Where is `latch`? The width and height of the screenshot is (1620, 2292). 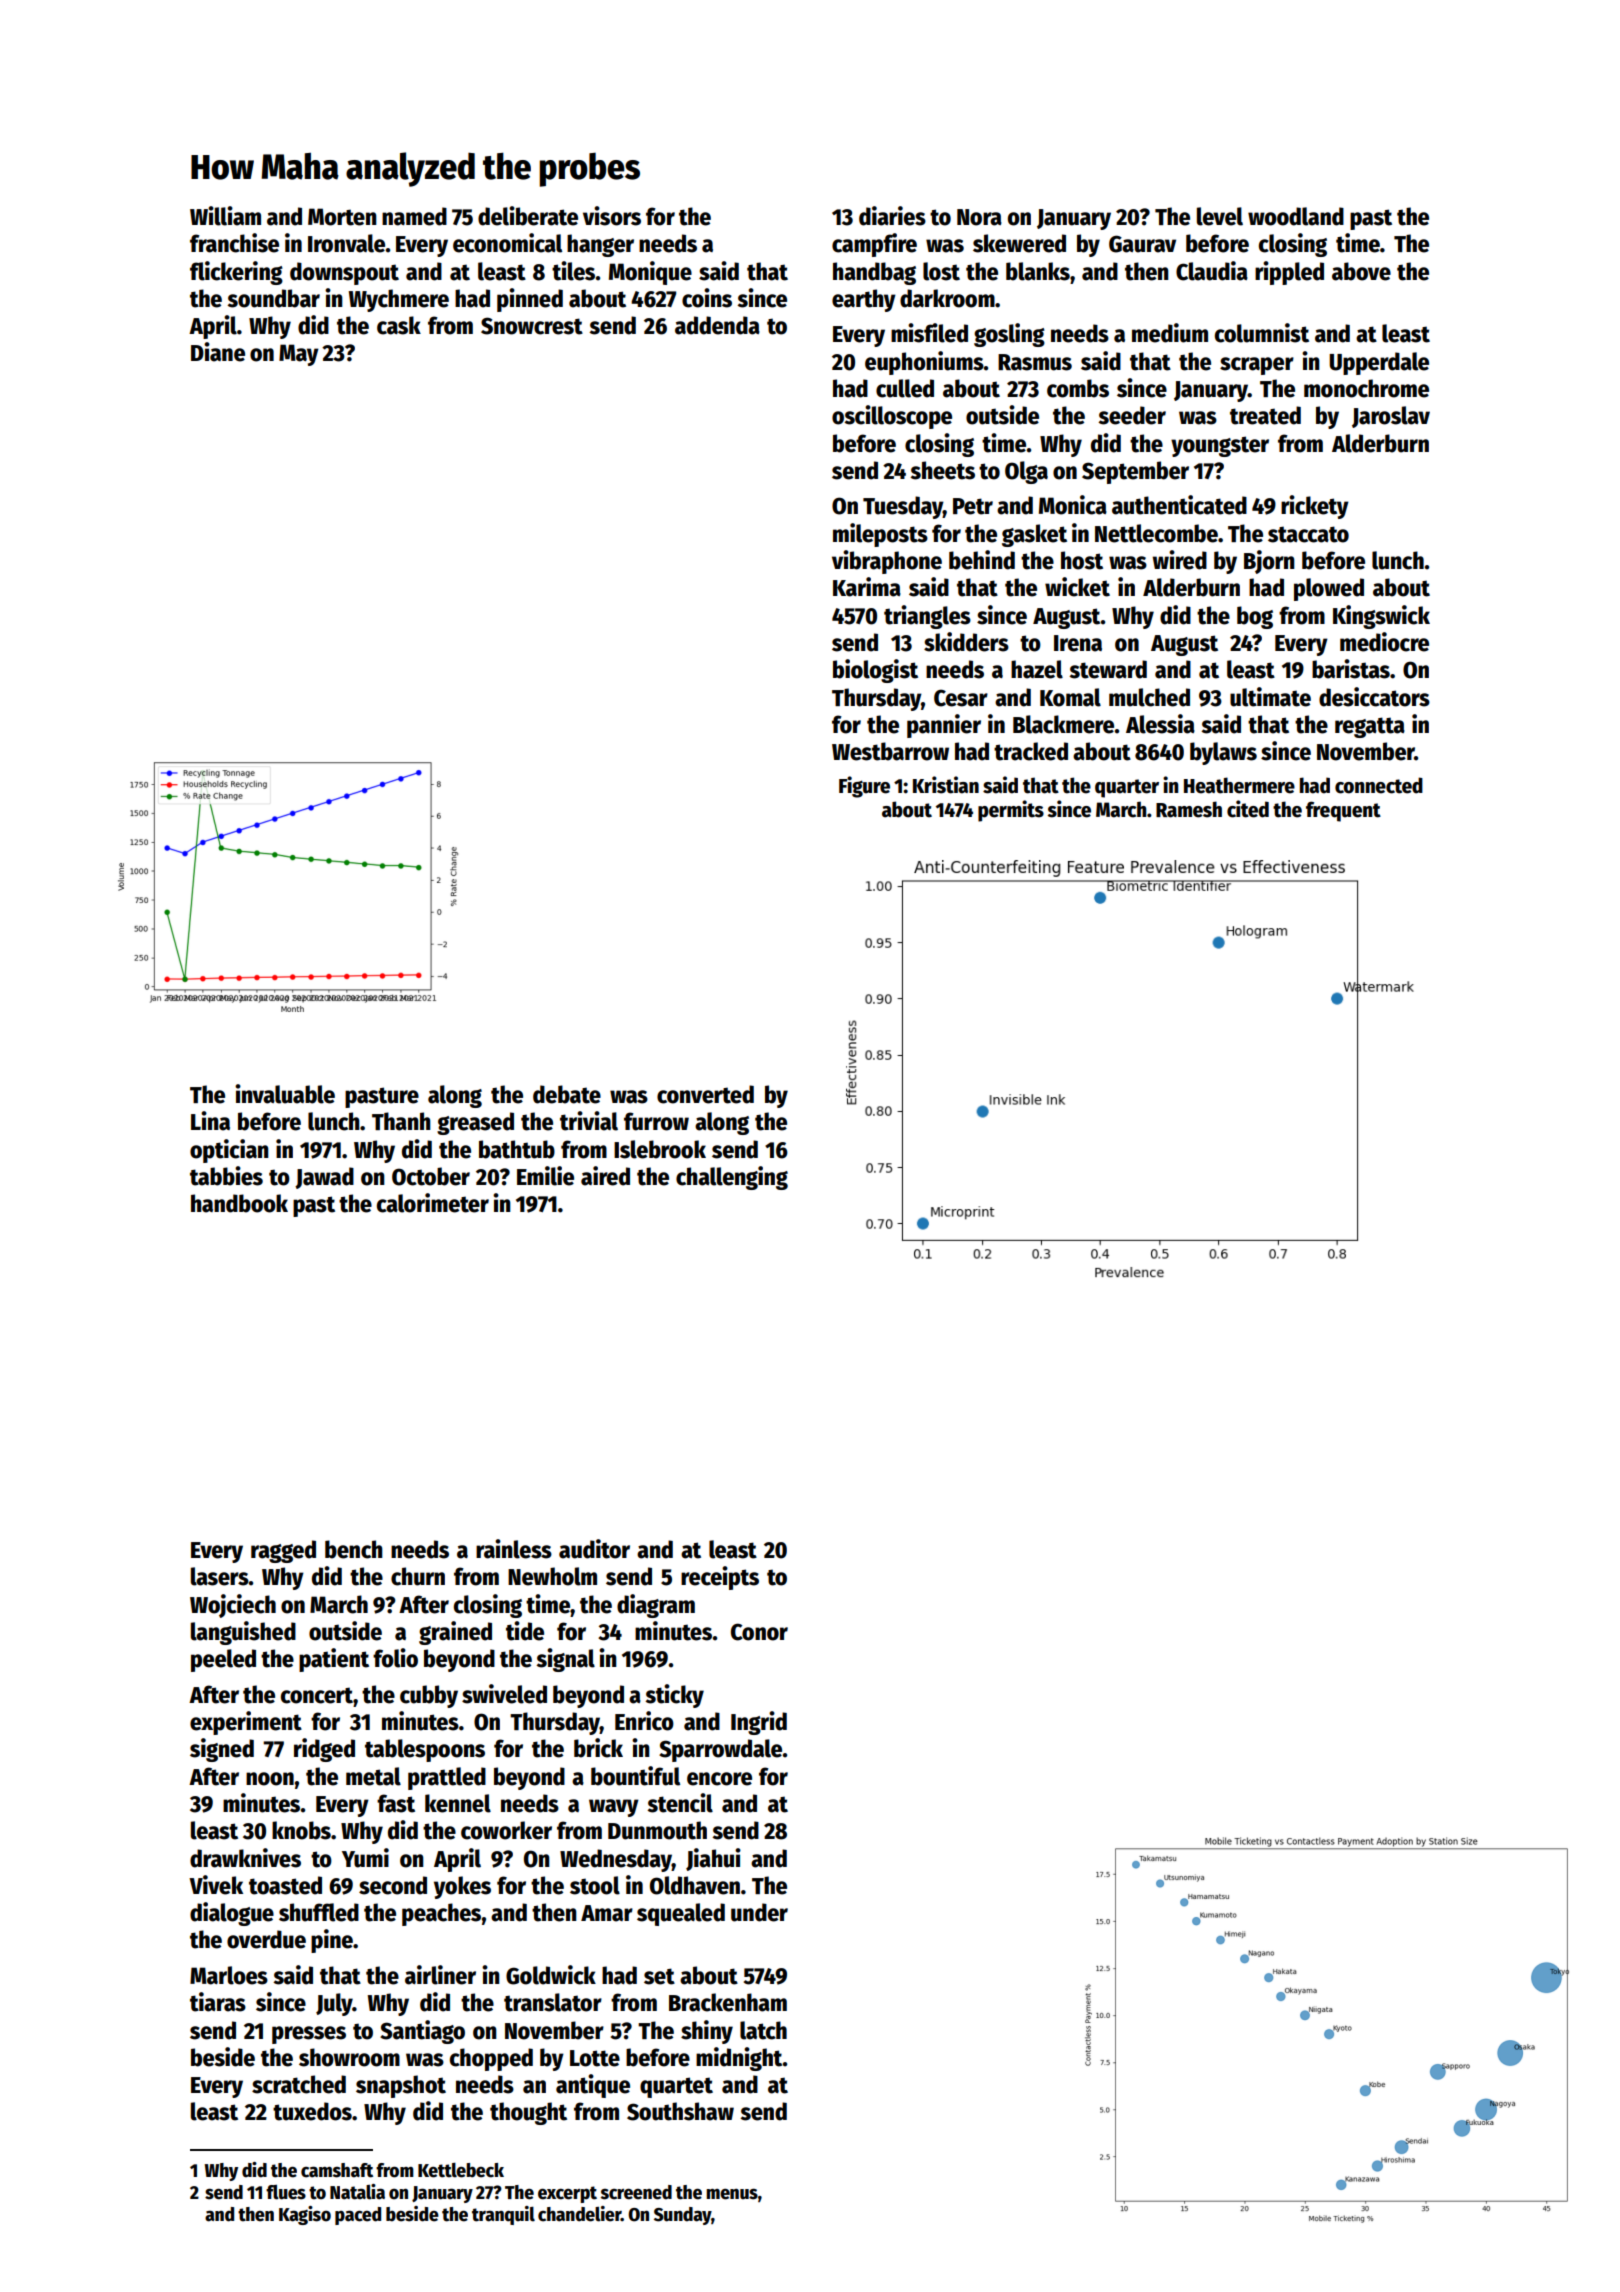
latch is located at coordinates (763, 2030).
